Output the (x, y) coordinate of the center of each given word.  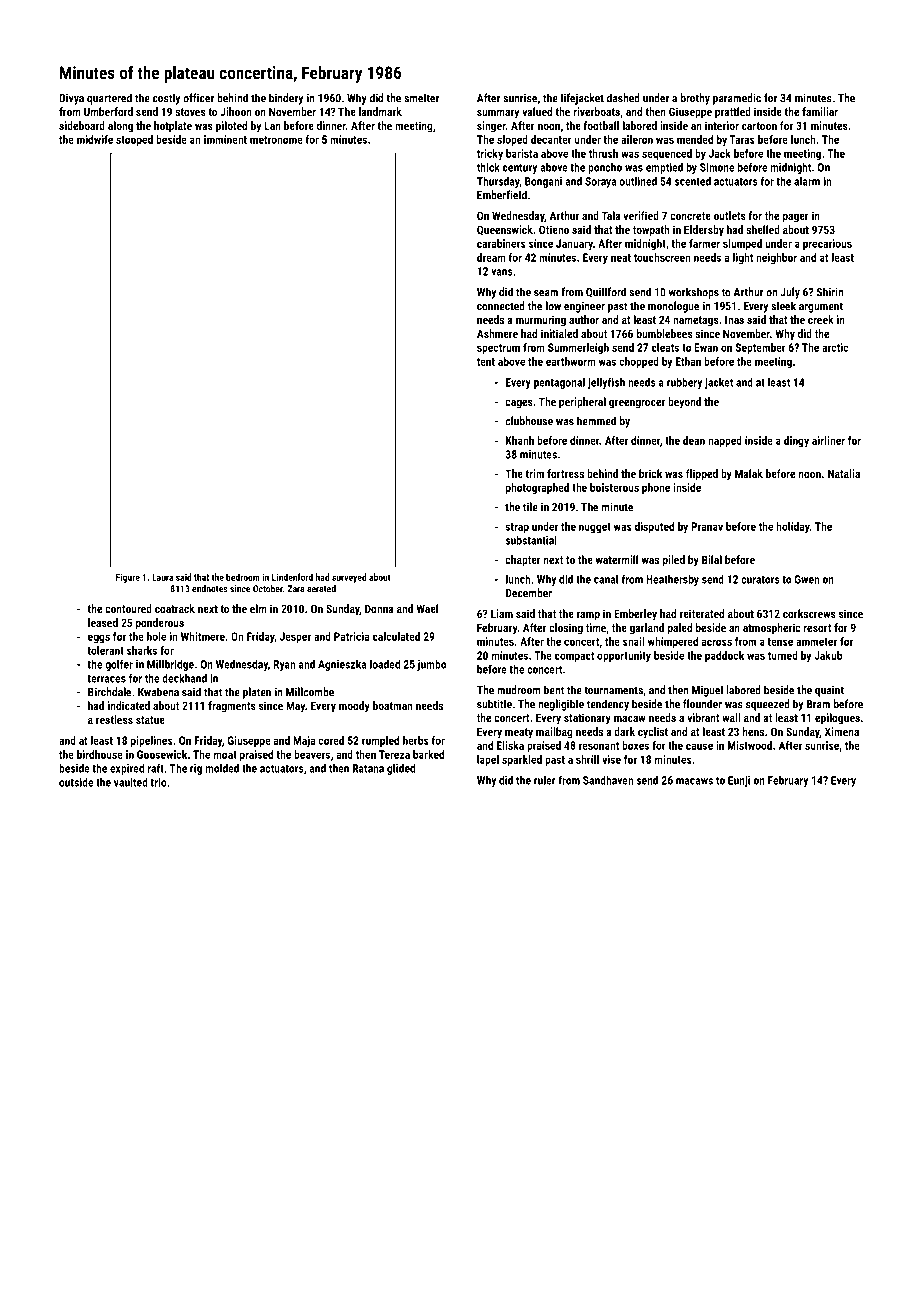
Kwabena (158, 692)
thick (488, 167)
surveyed (349, 578)
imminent (225, 139)
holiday (793, 527)
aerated (321, 589)
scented (693, 181)
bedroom (243, 577)
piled (674, 561)
